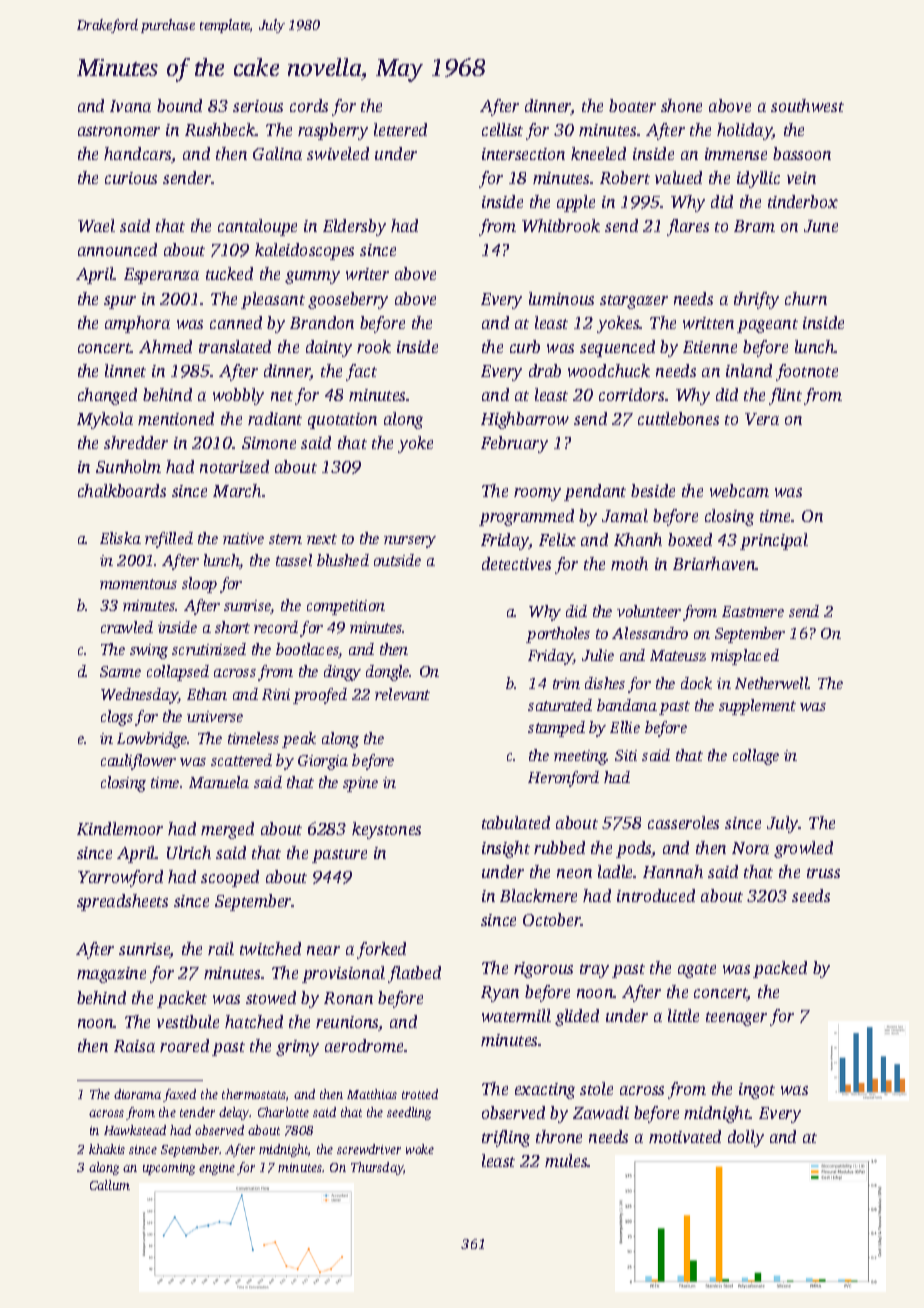 The width and height of the screenshot is (924, 1308). What do you see at coordinates (807, 105) in the screenshot?
I see `southwest` at bounding box center [807, 105].
